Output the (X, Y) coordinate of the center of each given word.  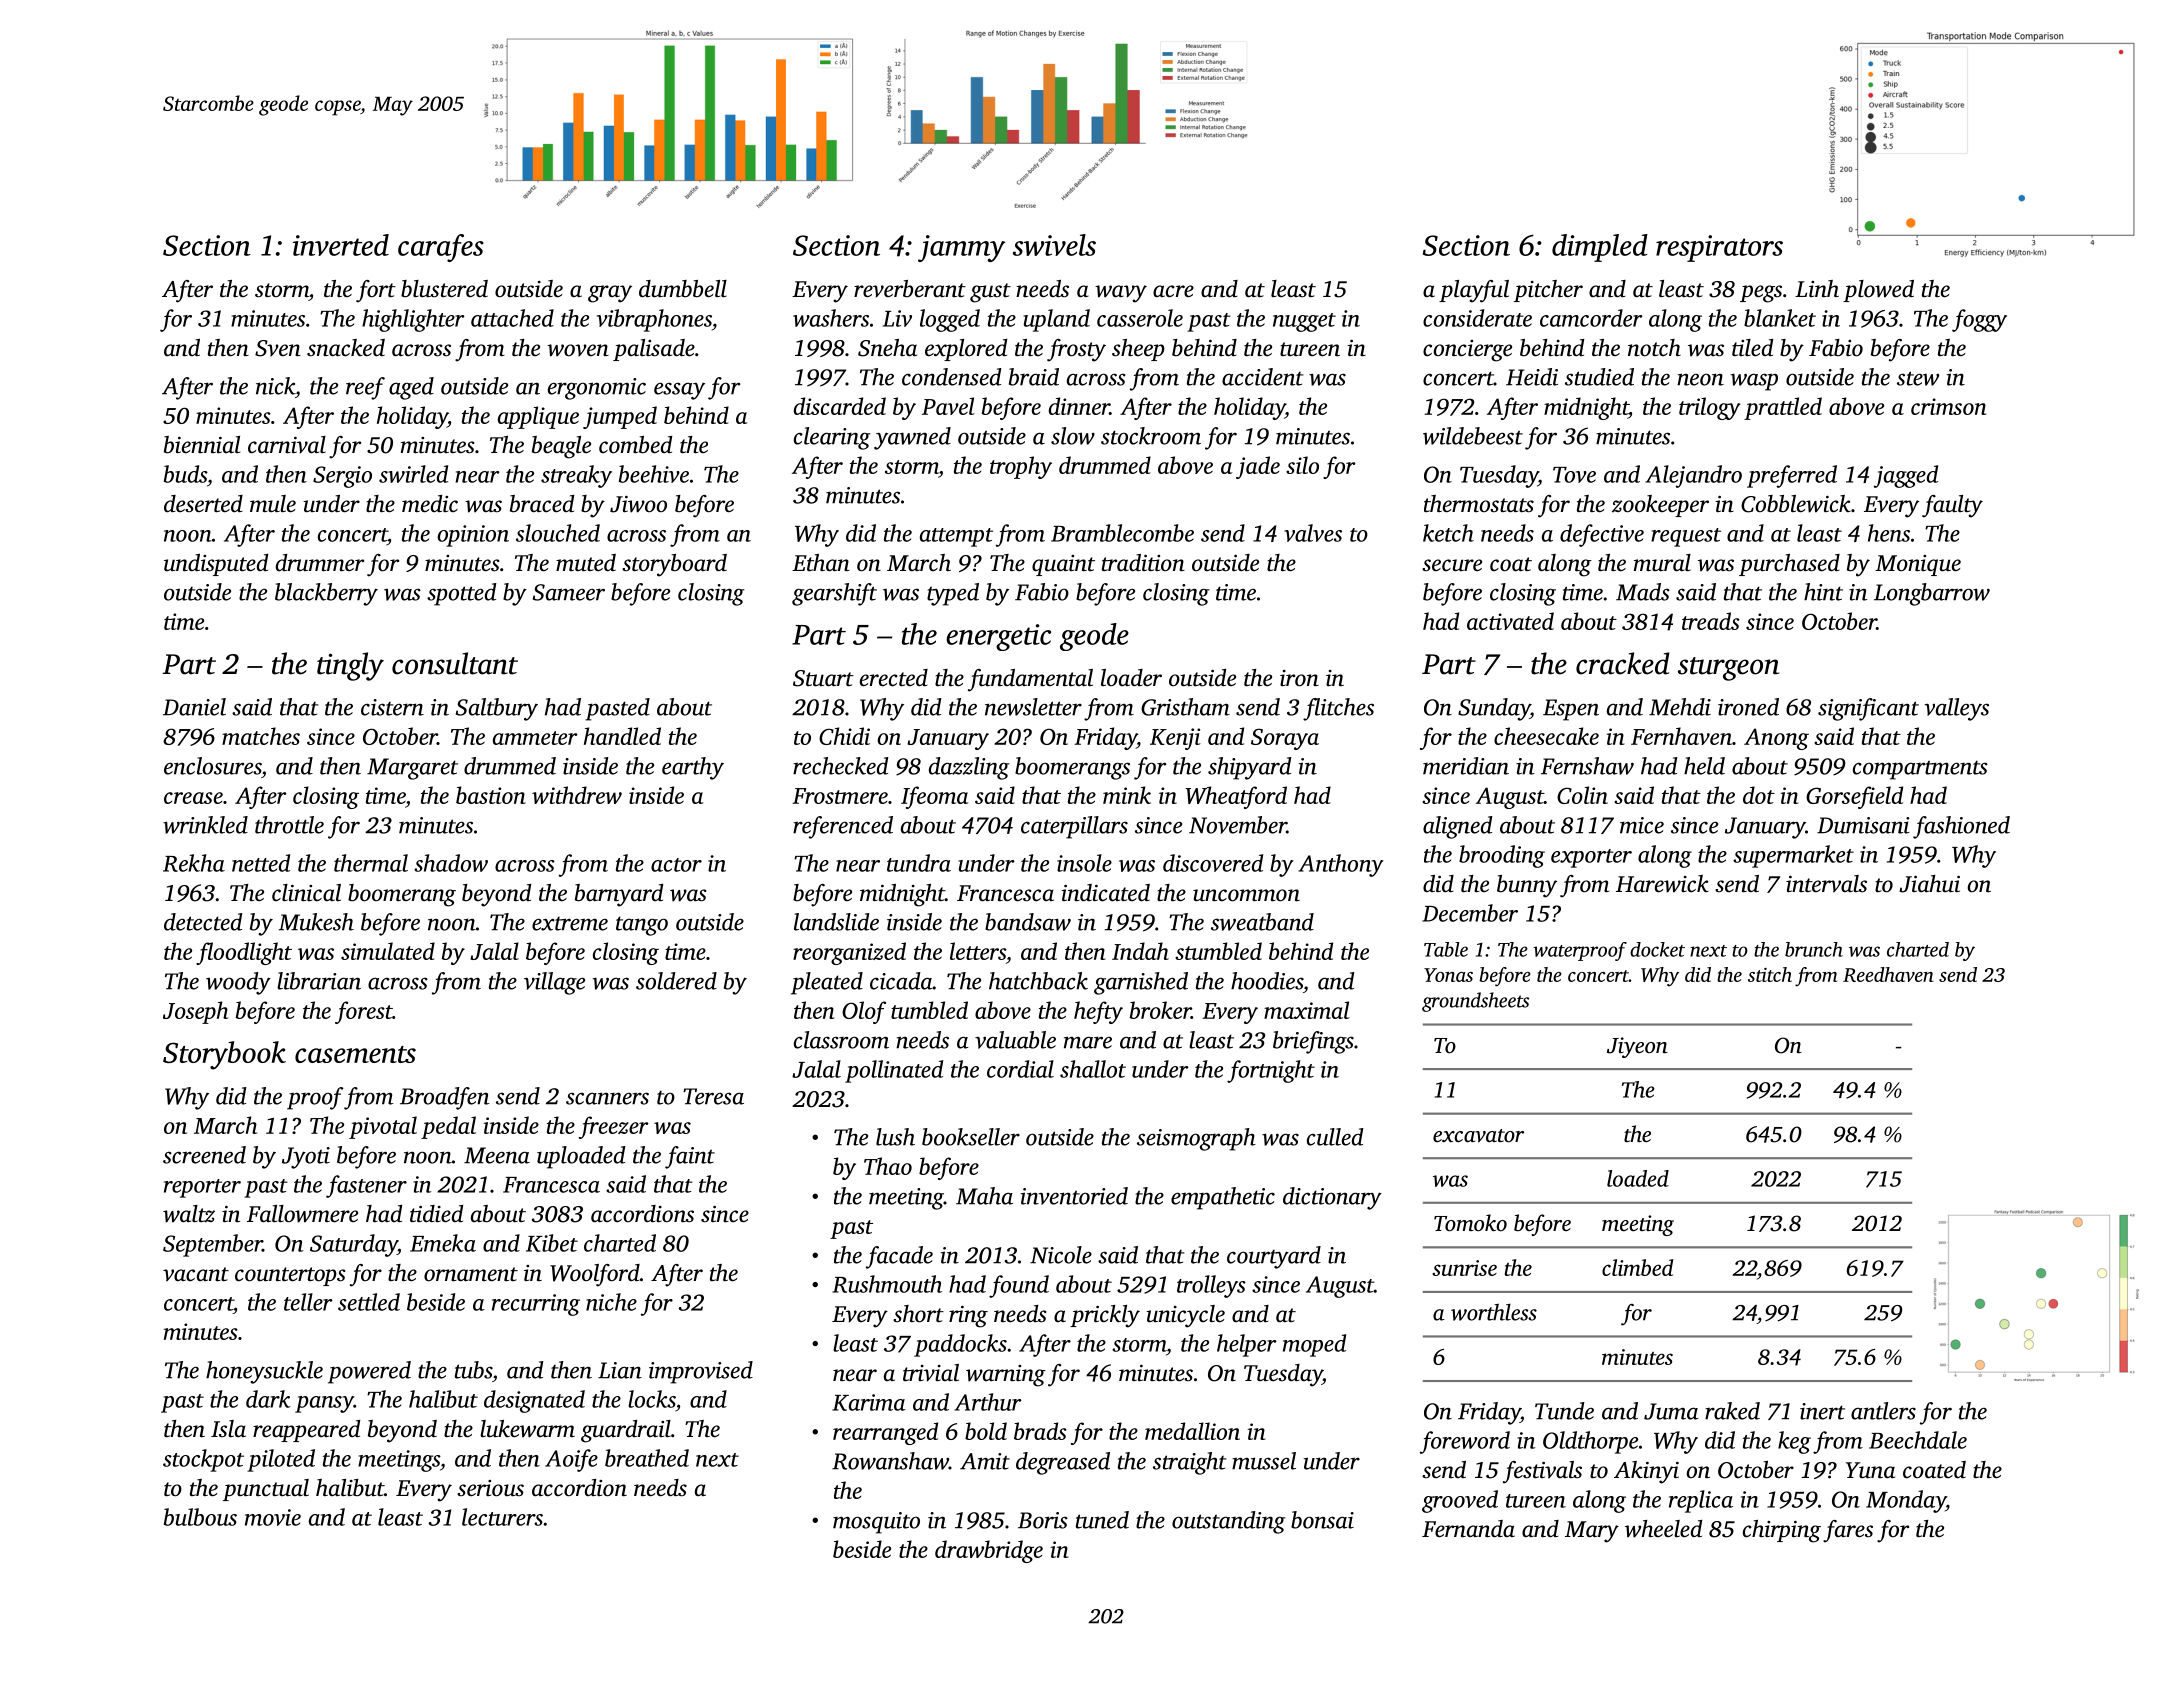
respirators (1719, 248)
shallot (1093, 1069)
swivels (1054, 245)
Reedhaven (1888, 974)
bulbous (200, 1517)
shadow (451, 863)
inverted (341, 245)
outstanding (1228, 1522)
